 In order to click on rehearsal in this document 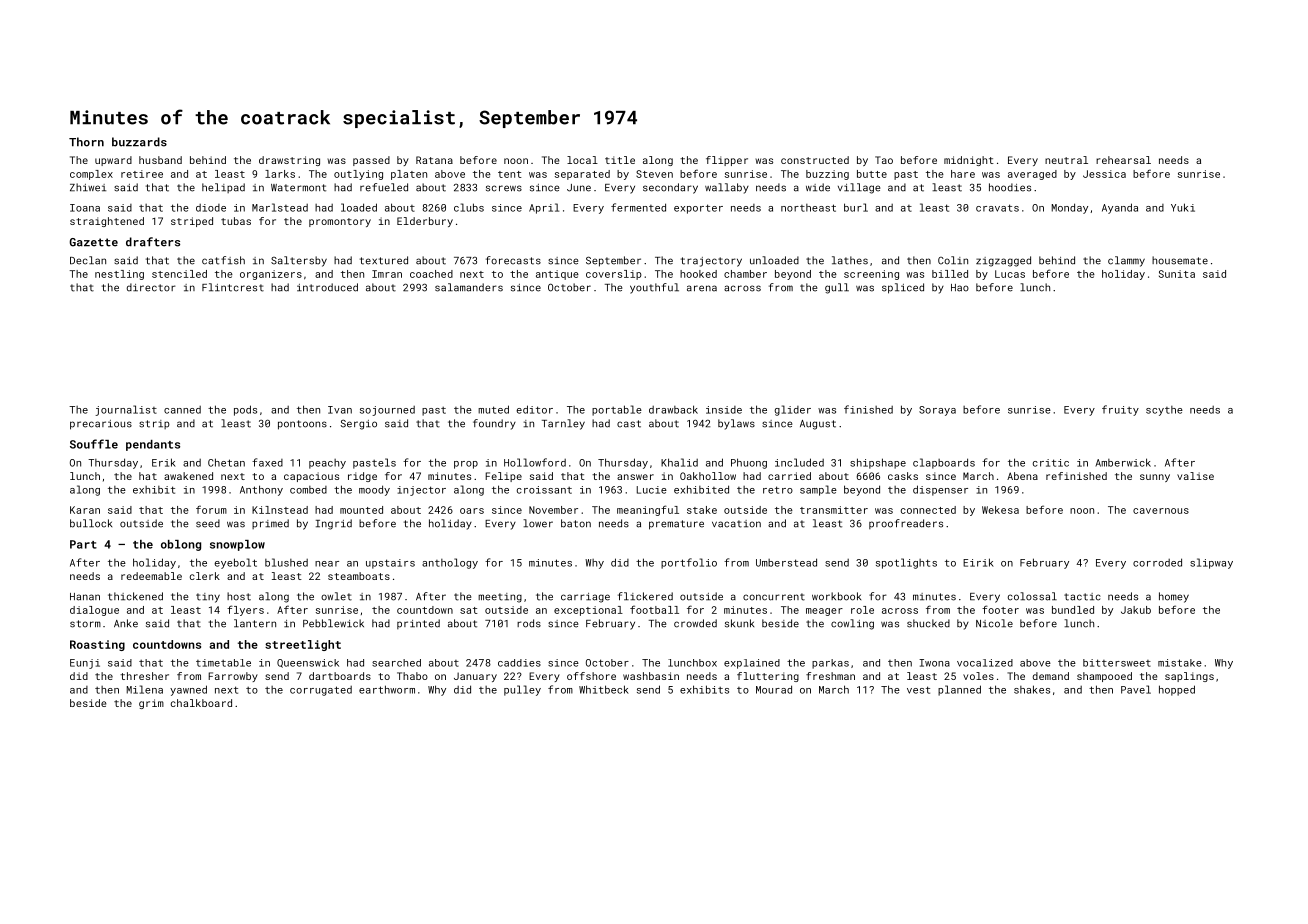, I will do `click(1123, 160)`.
